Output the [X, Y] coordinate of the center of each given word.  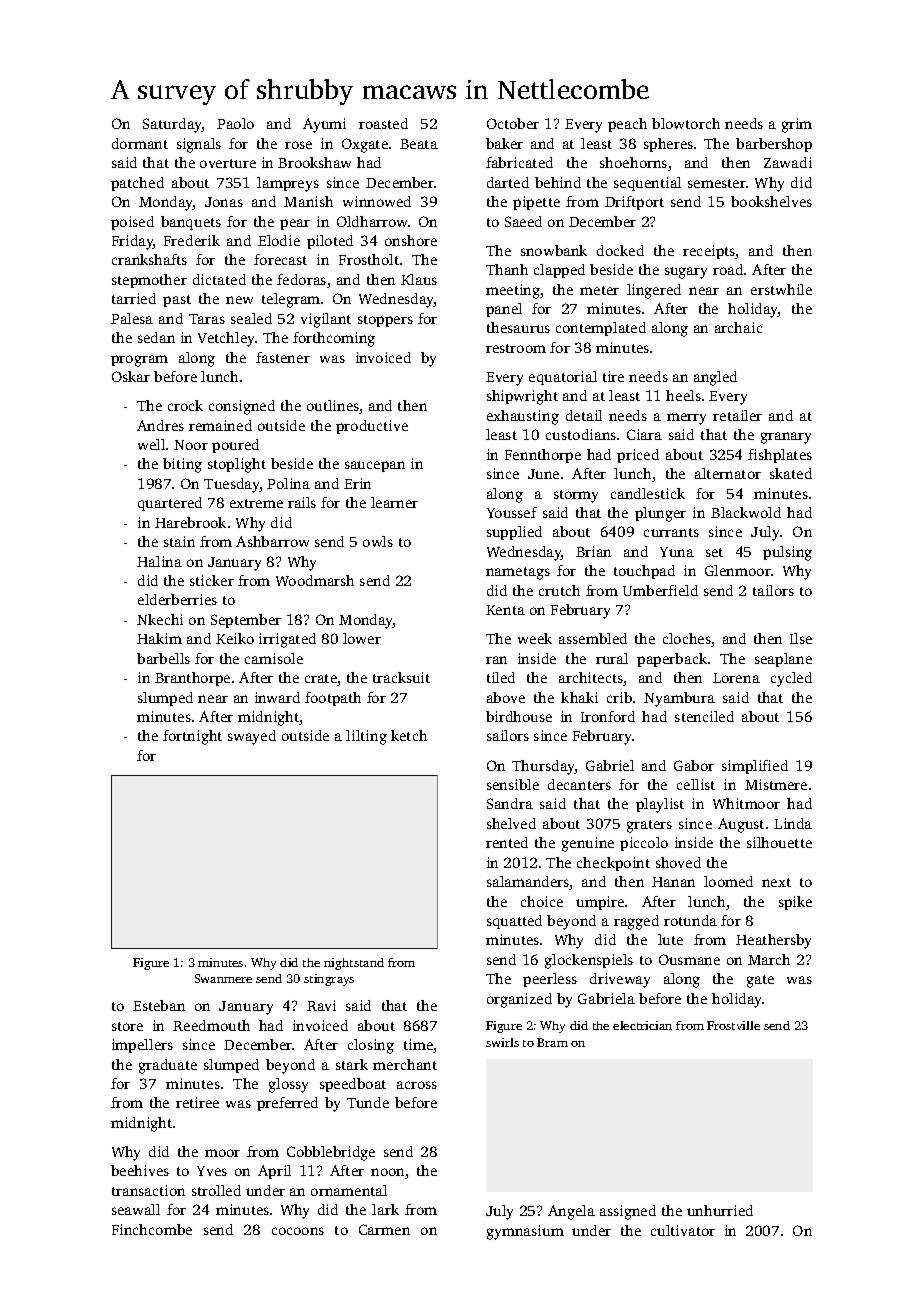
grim [797, 125]
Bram [552, 1042]
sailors [508, 735]
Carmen [384, 1229]
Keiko [235, 638]
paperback [672, 660]
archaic [738, 327]
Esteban [159, 1005]
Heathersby [773, 941]
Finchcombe [152, 1229]
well [151, 444]
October [513, 123]
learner [394, 502]
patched [137, 184]
